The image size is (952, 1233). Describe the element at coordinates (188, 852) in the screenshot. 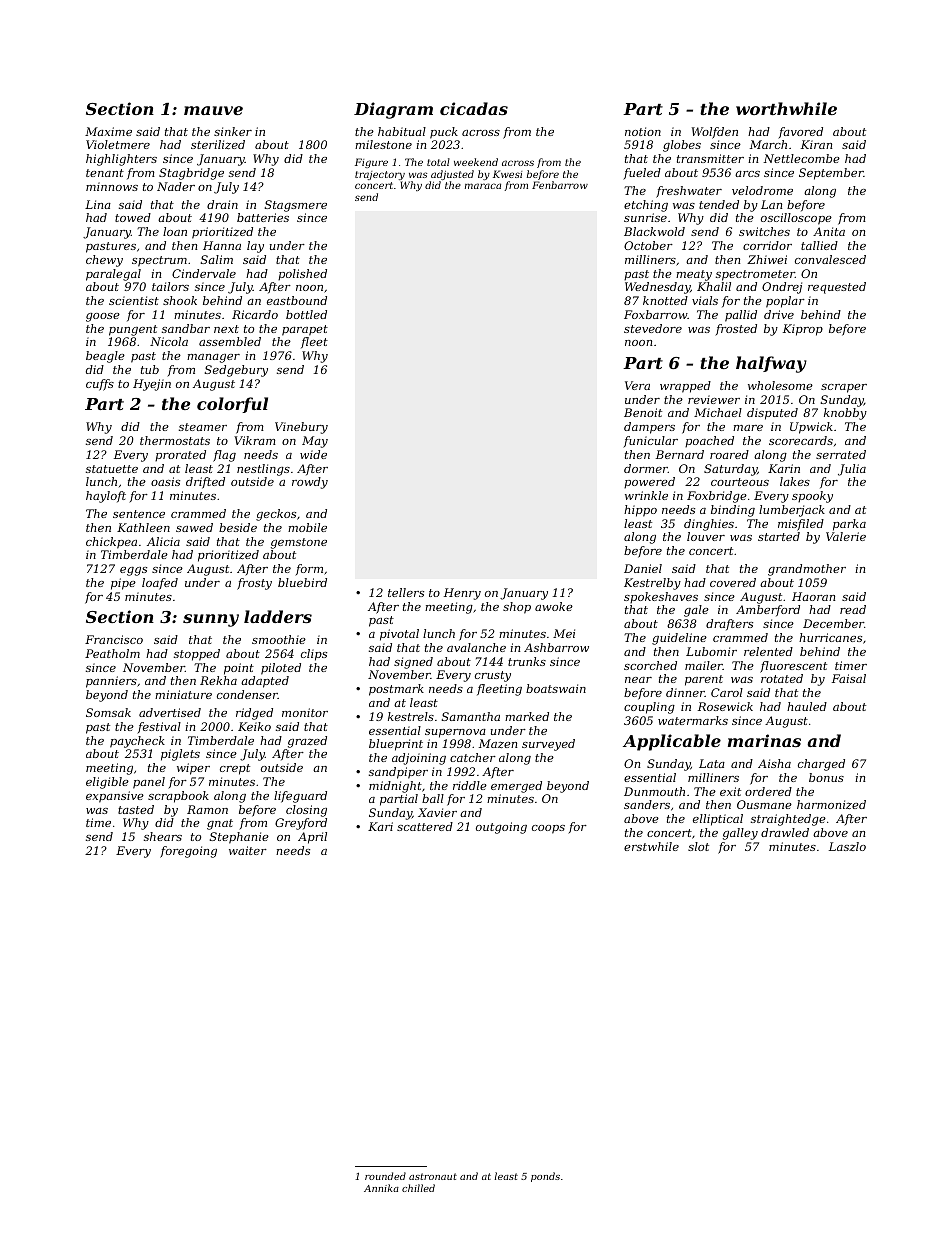

I see `foregoing` at that location.
